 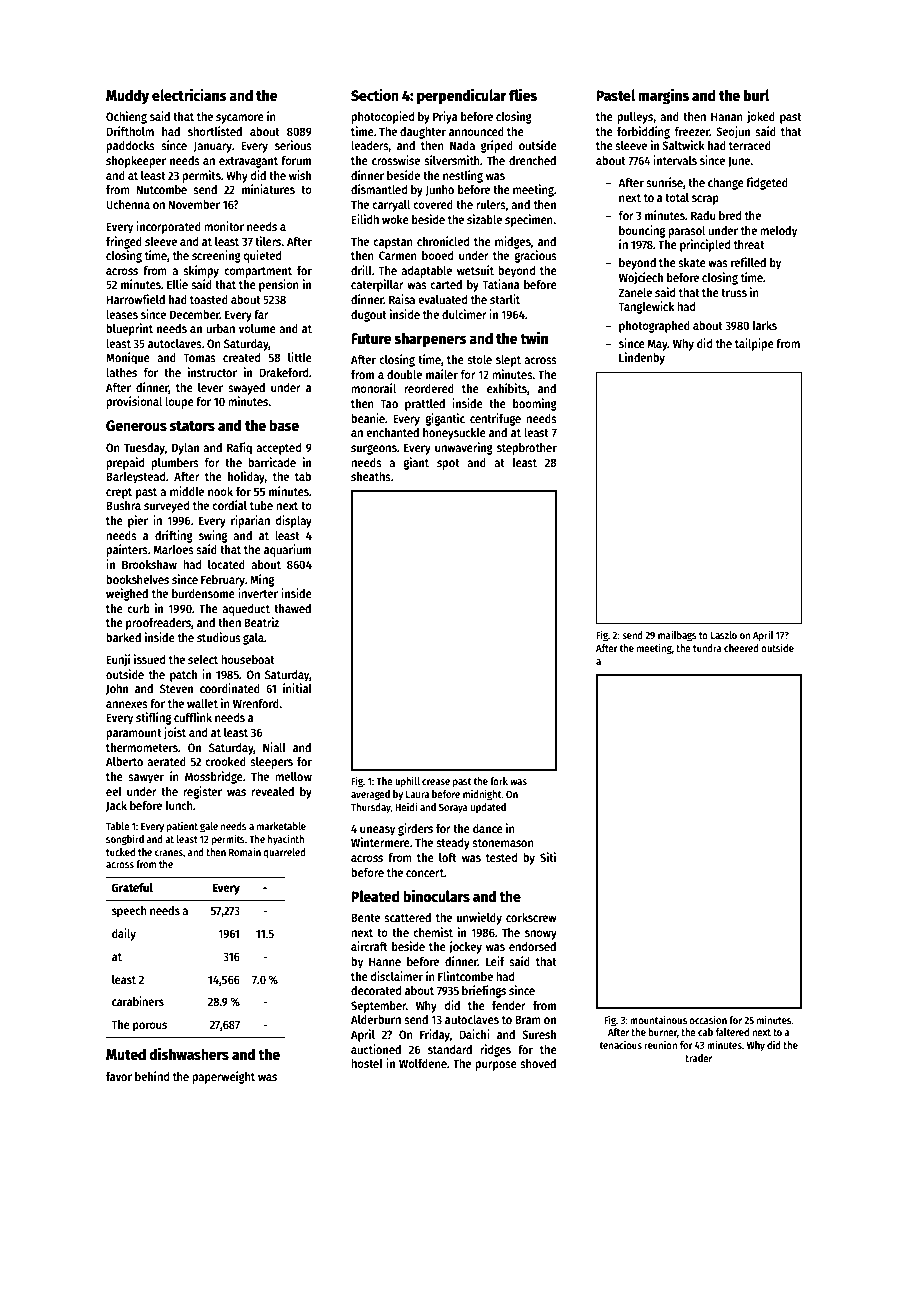 What do you see at coordinates (642, 358) in the document?
I see `Lindenby` at bounding box center [642, 358].
